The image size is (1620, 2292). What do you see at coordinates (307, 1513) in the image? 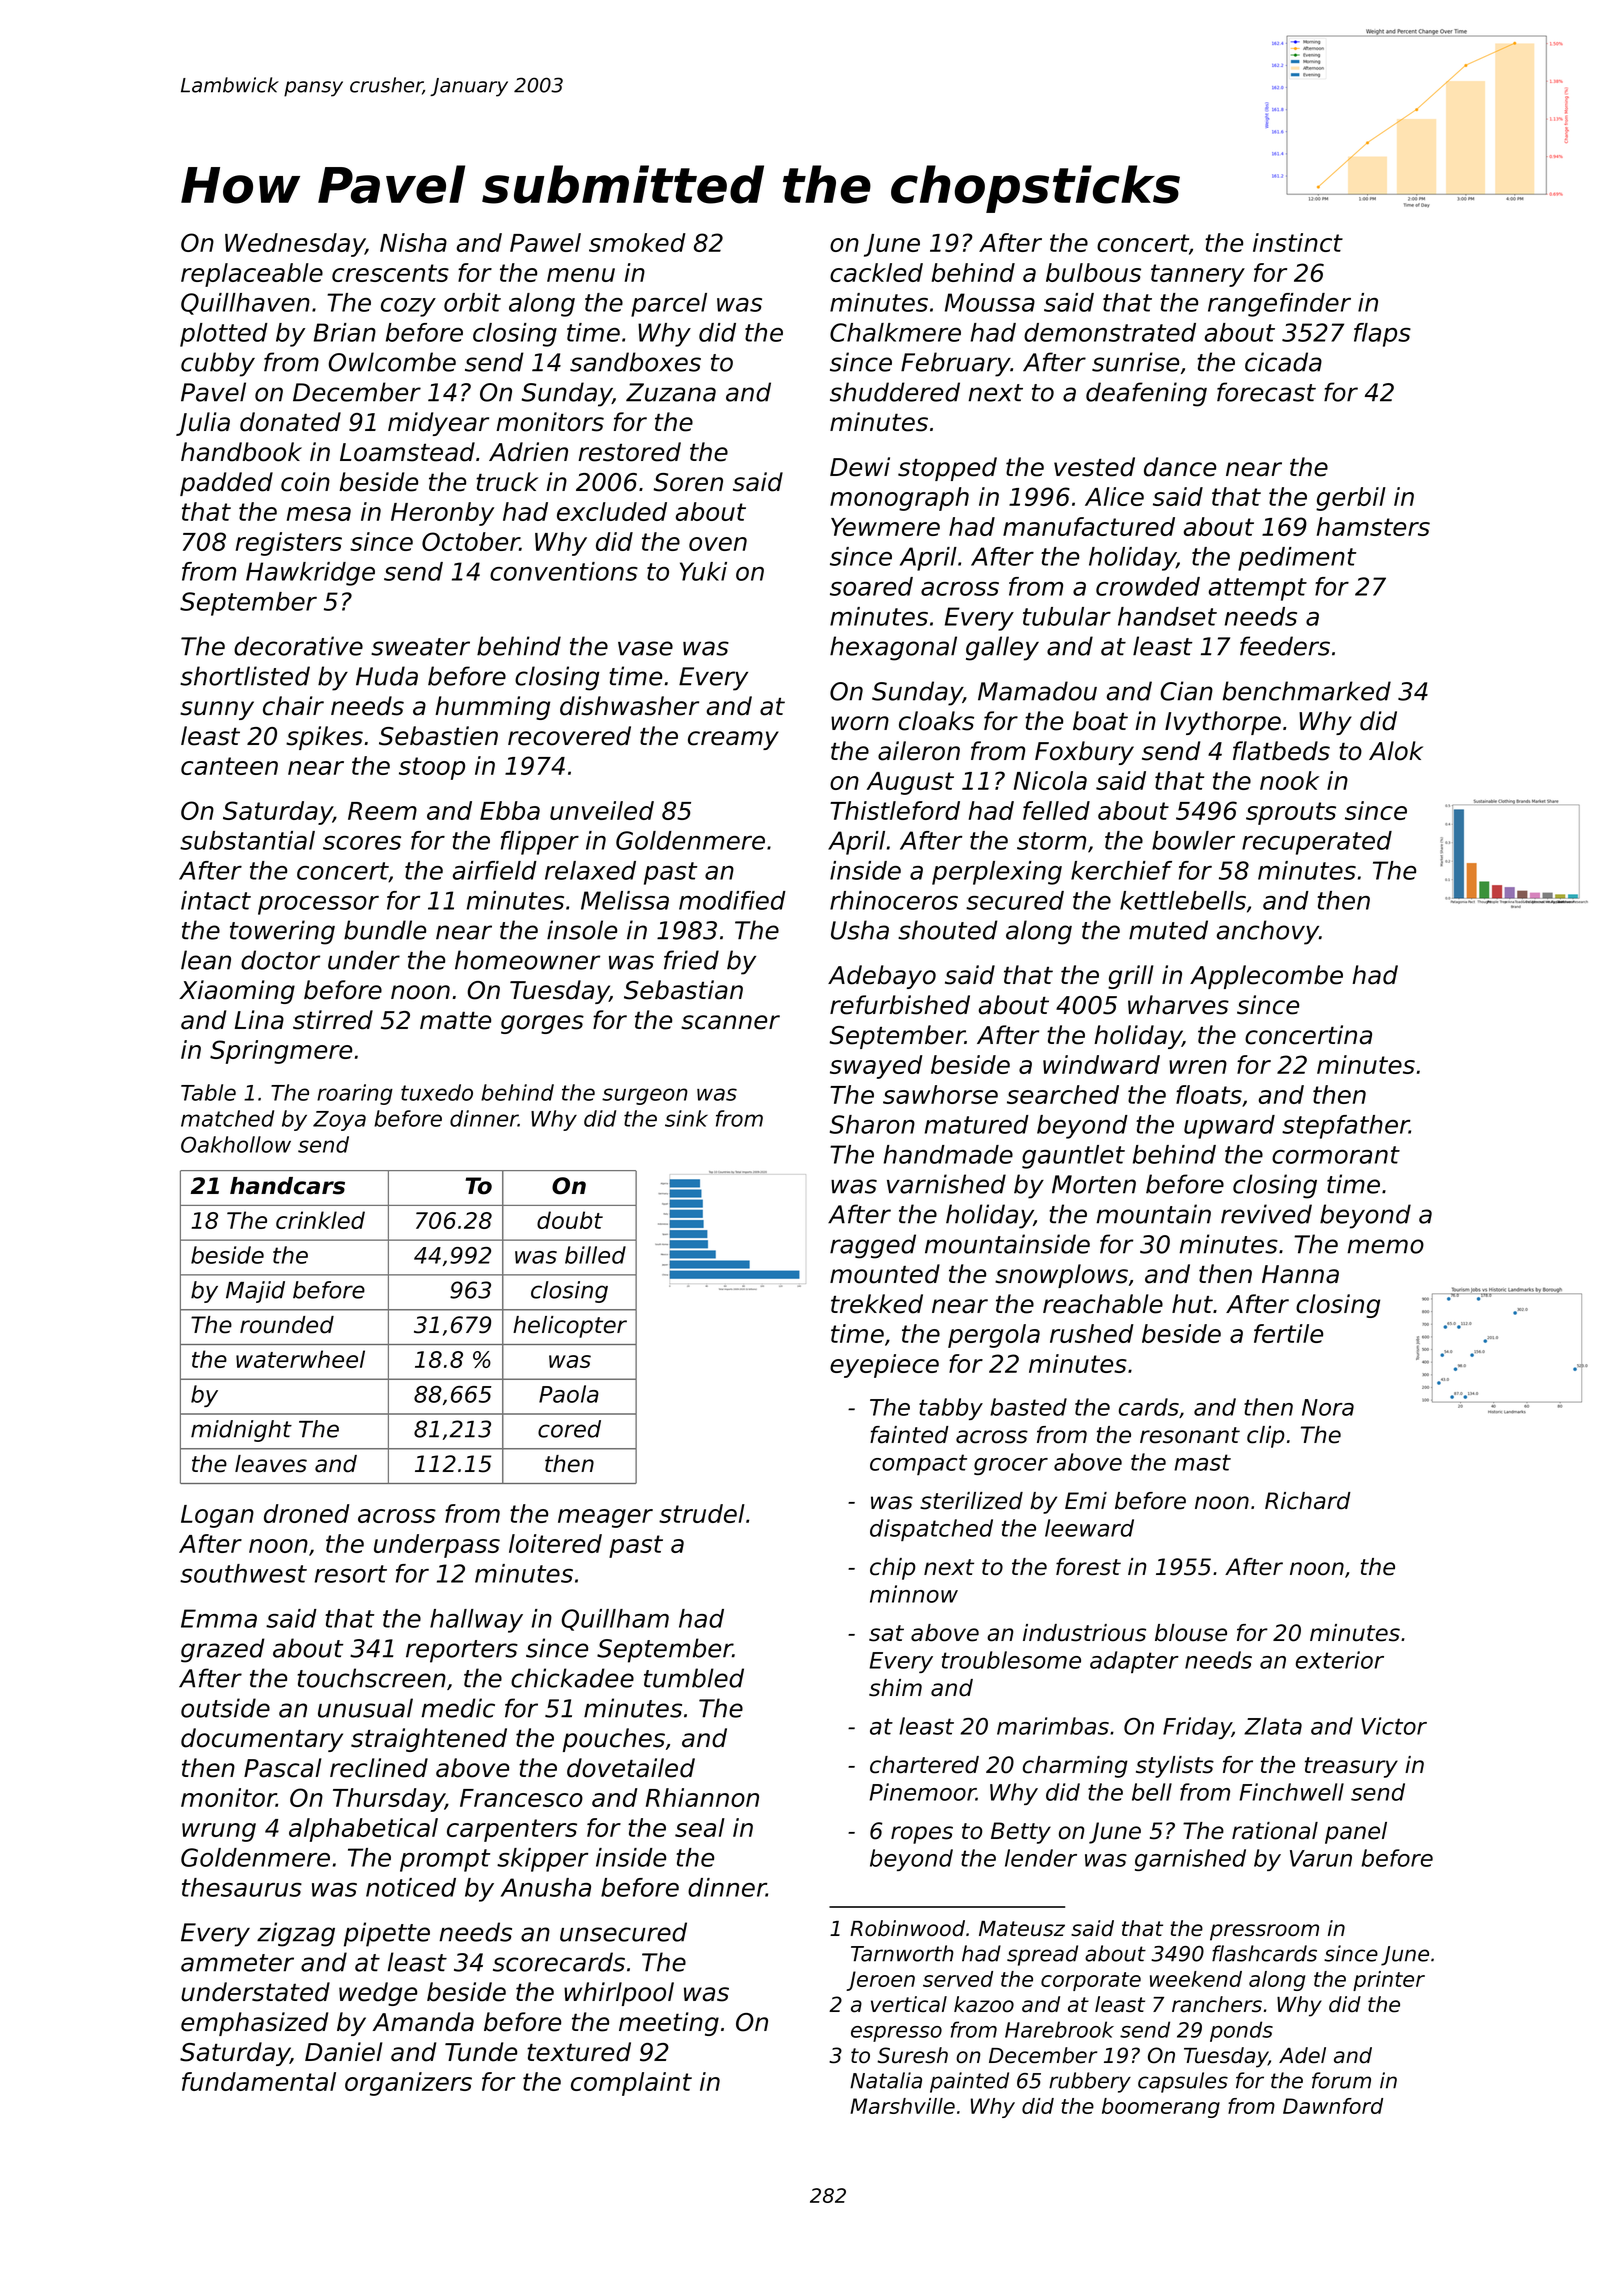
I see `droned` at bounding box center [307, 1513].
